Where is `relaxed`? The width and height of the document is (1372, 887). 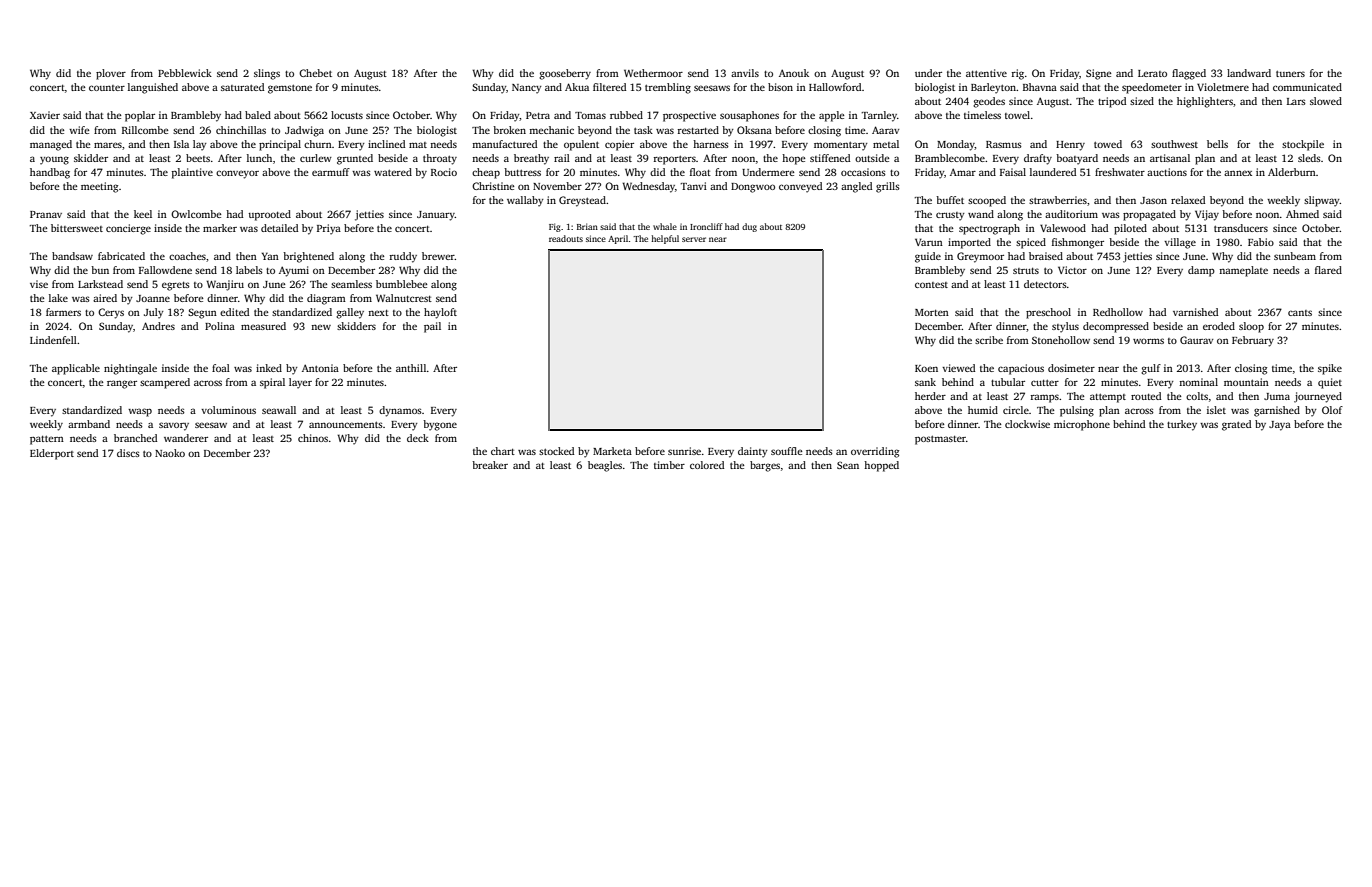 relaxed is located at coordinates (1188, 200).
